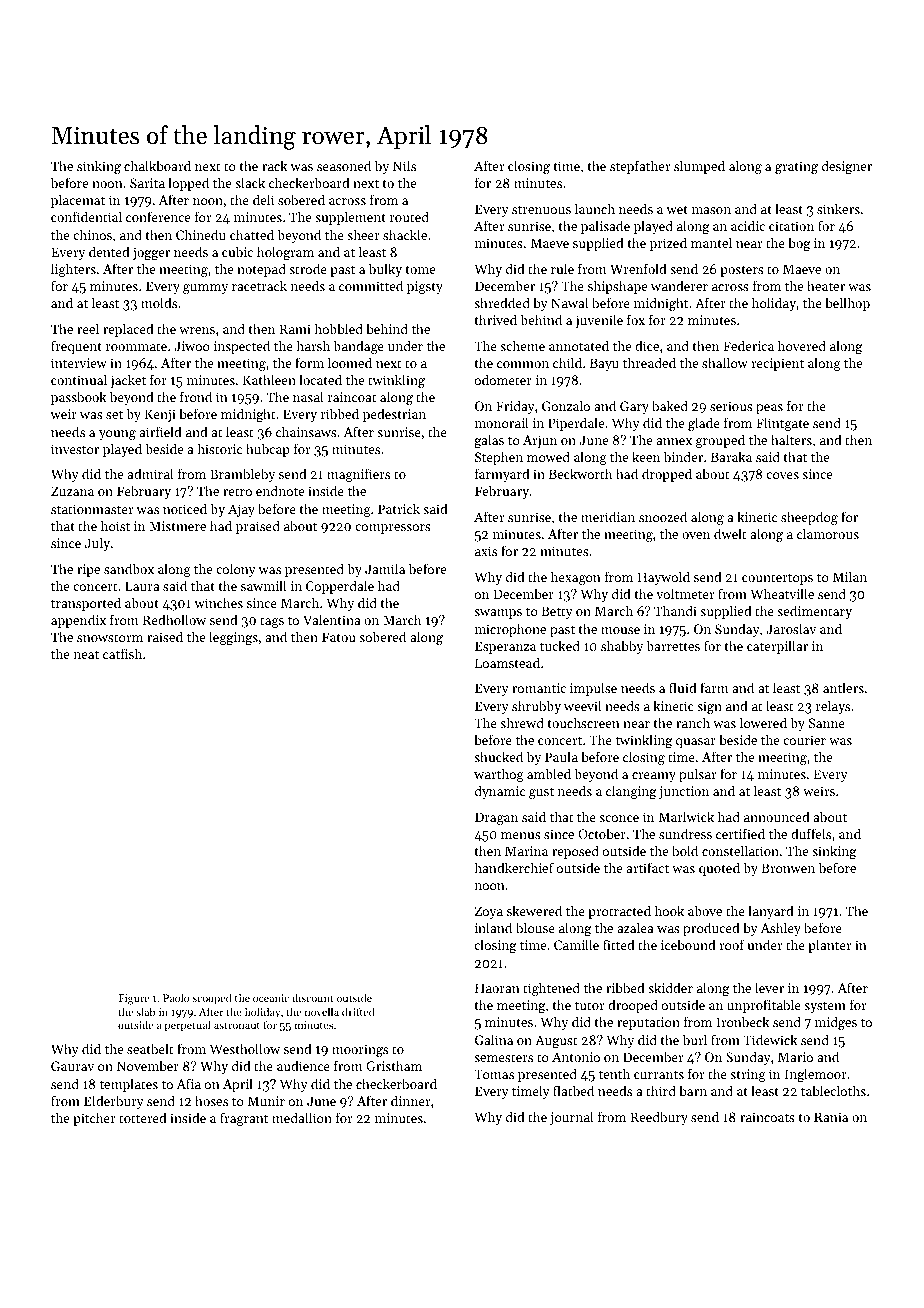  Describe the element at coordinates (187, 1026) in the screenshot. I see `perpetual` at that location.
